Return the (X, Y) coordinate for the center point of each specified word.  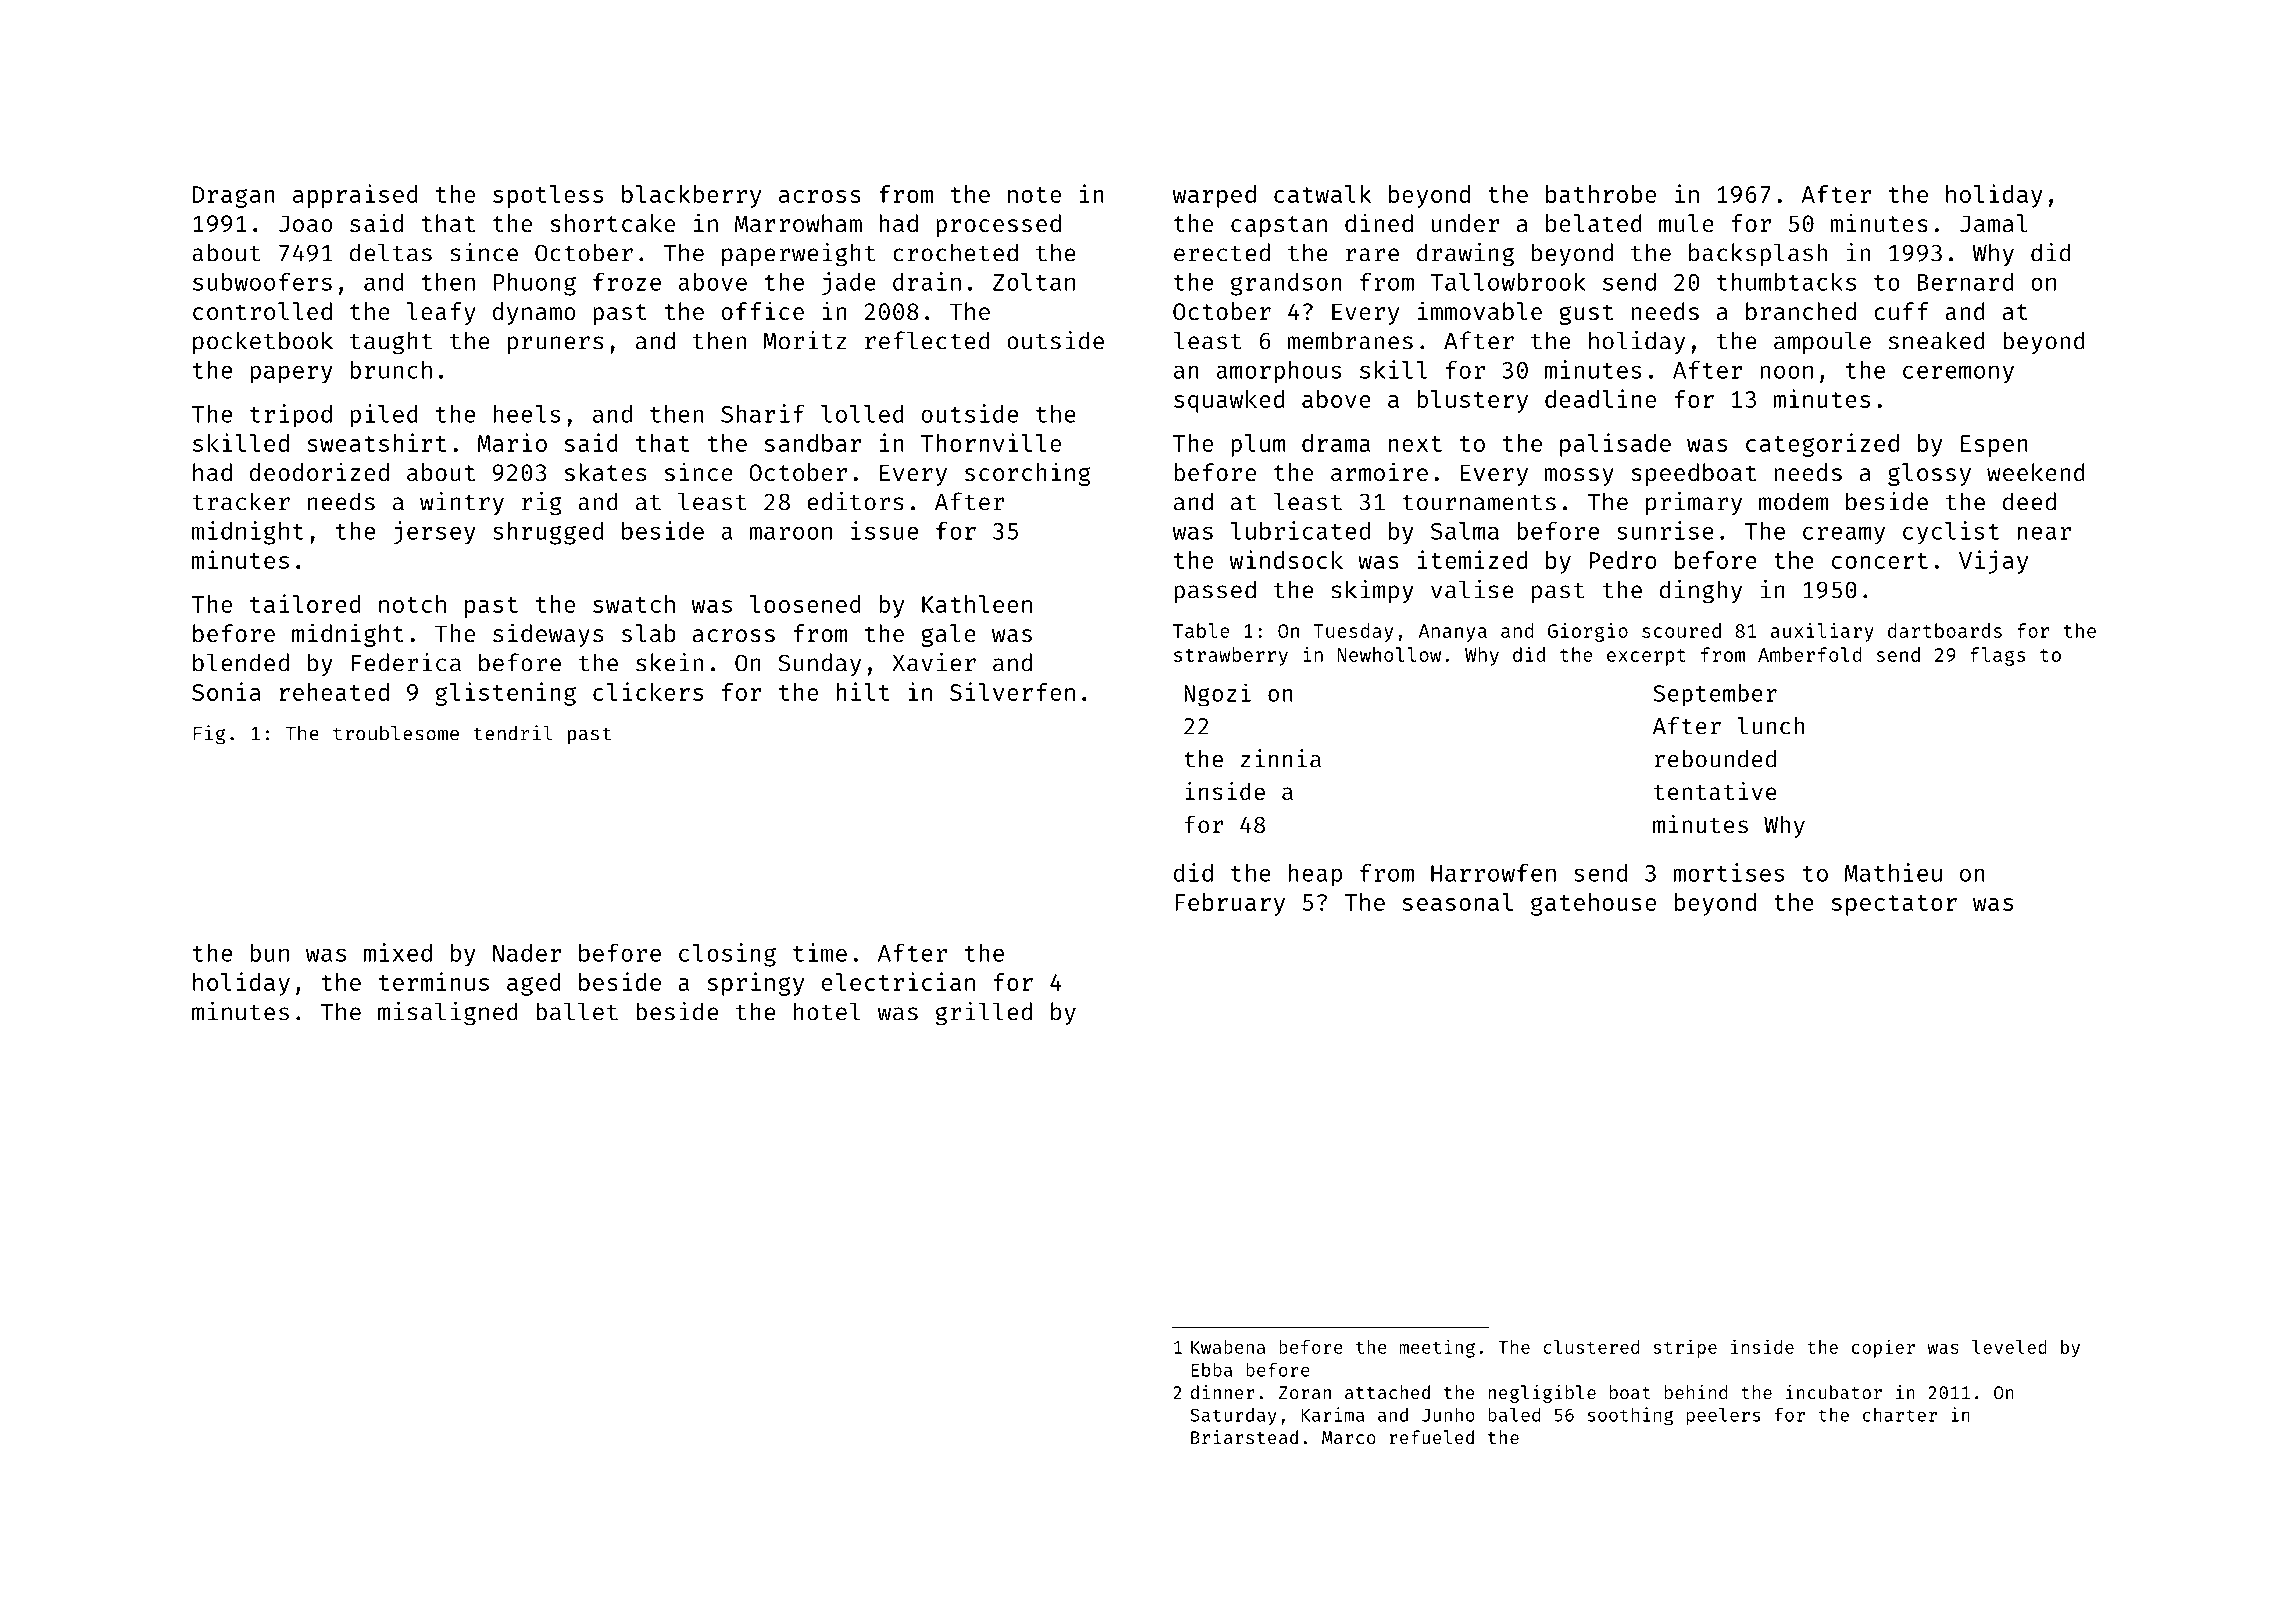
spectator (1894, 905)
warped (1214, 196)
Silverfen (1012, 691)
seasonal (1458, 902)
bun (269, 953)
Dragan (234, 197)
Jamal (1994, 223)
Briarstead (1244, 1437)
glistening (505, 694)
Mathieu (1893, 872)
